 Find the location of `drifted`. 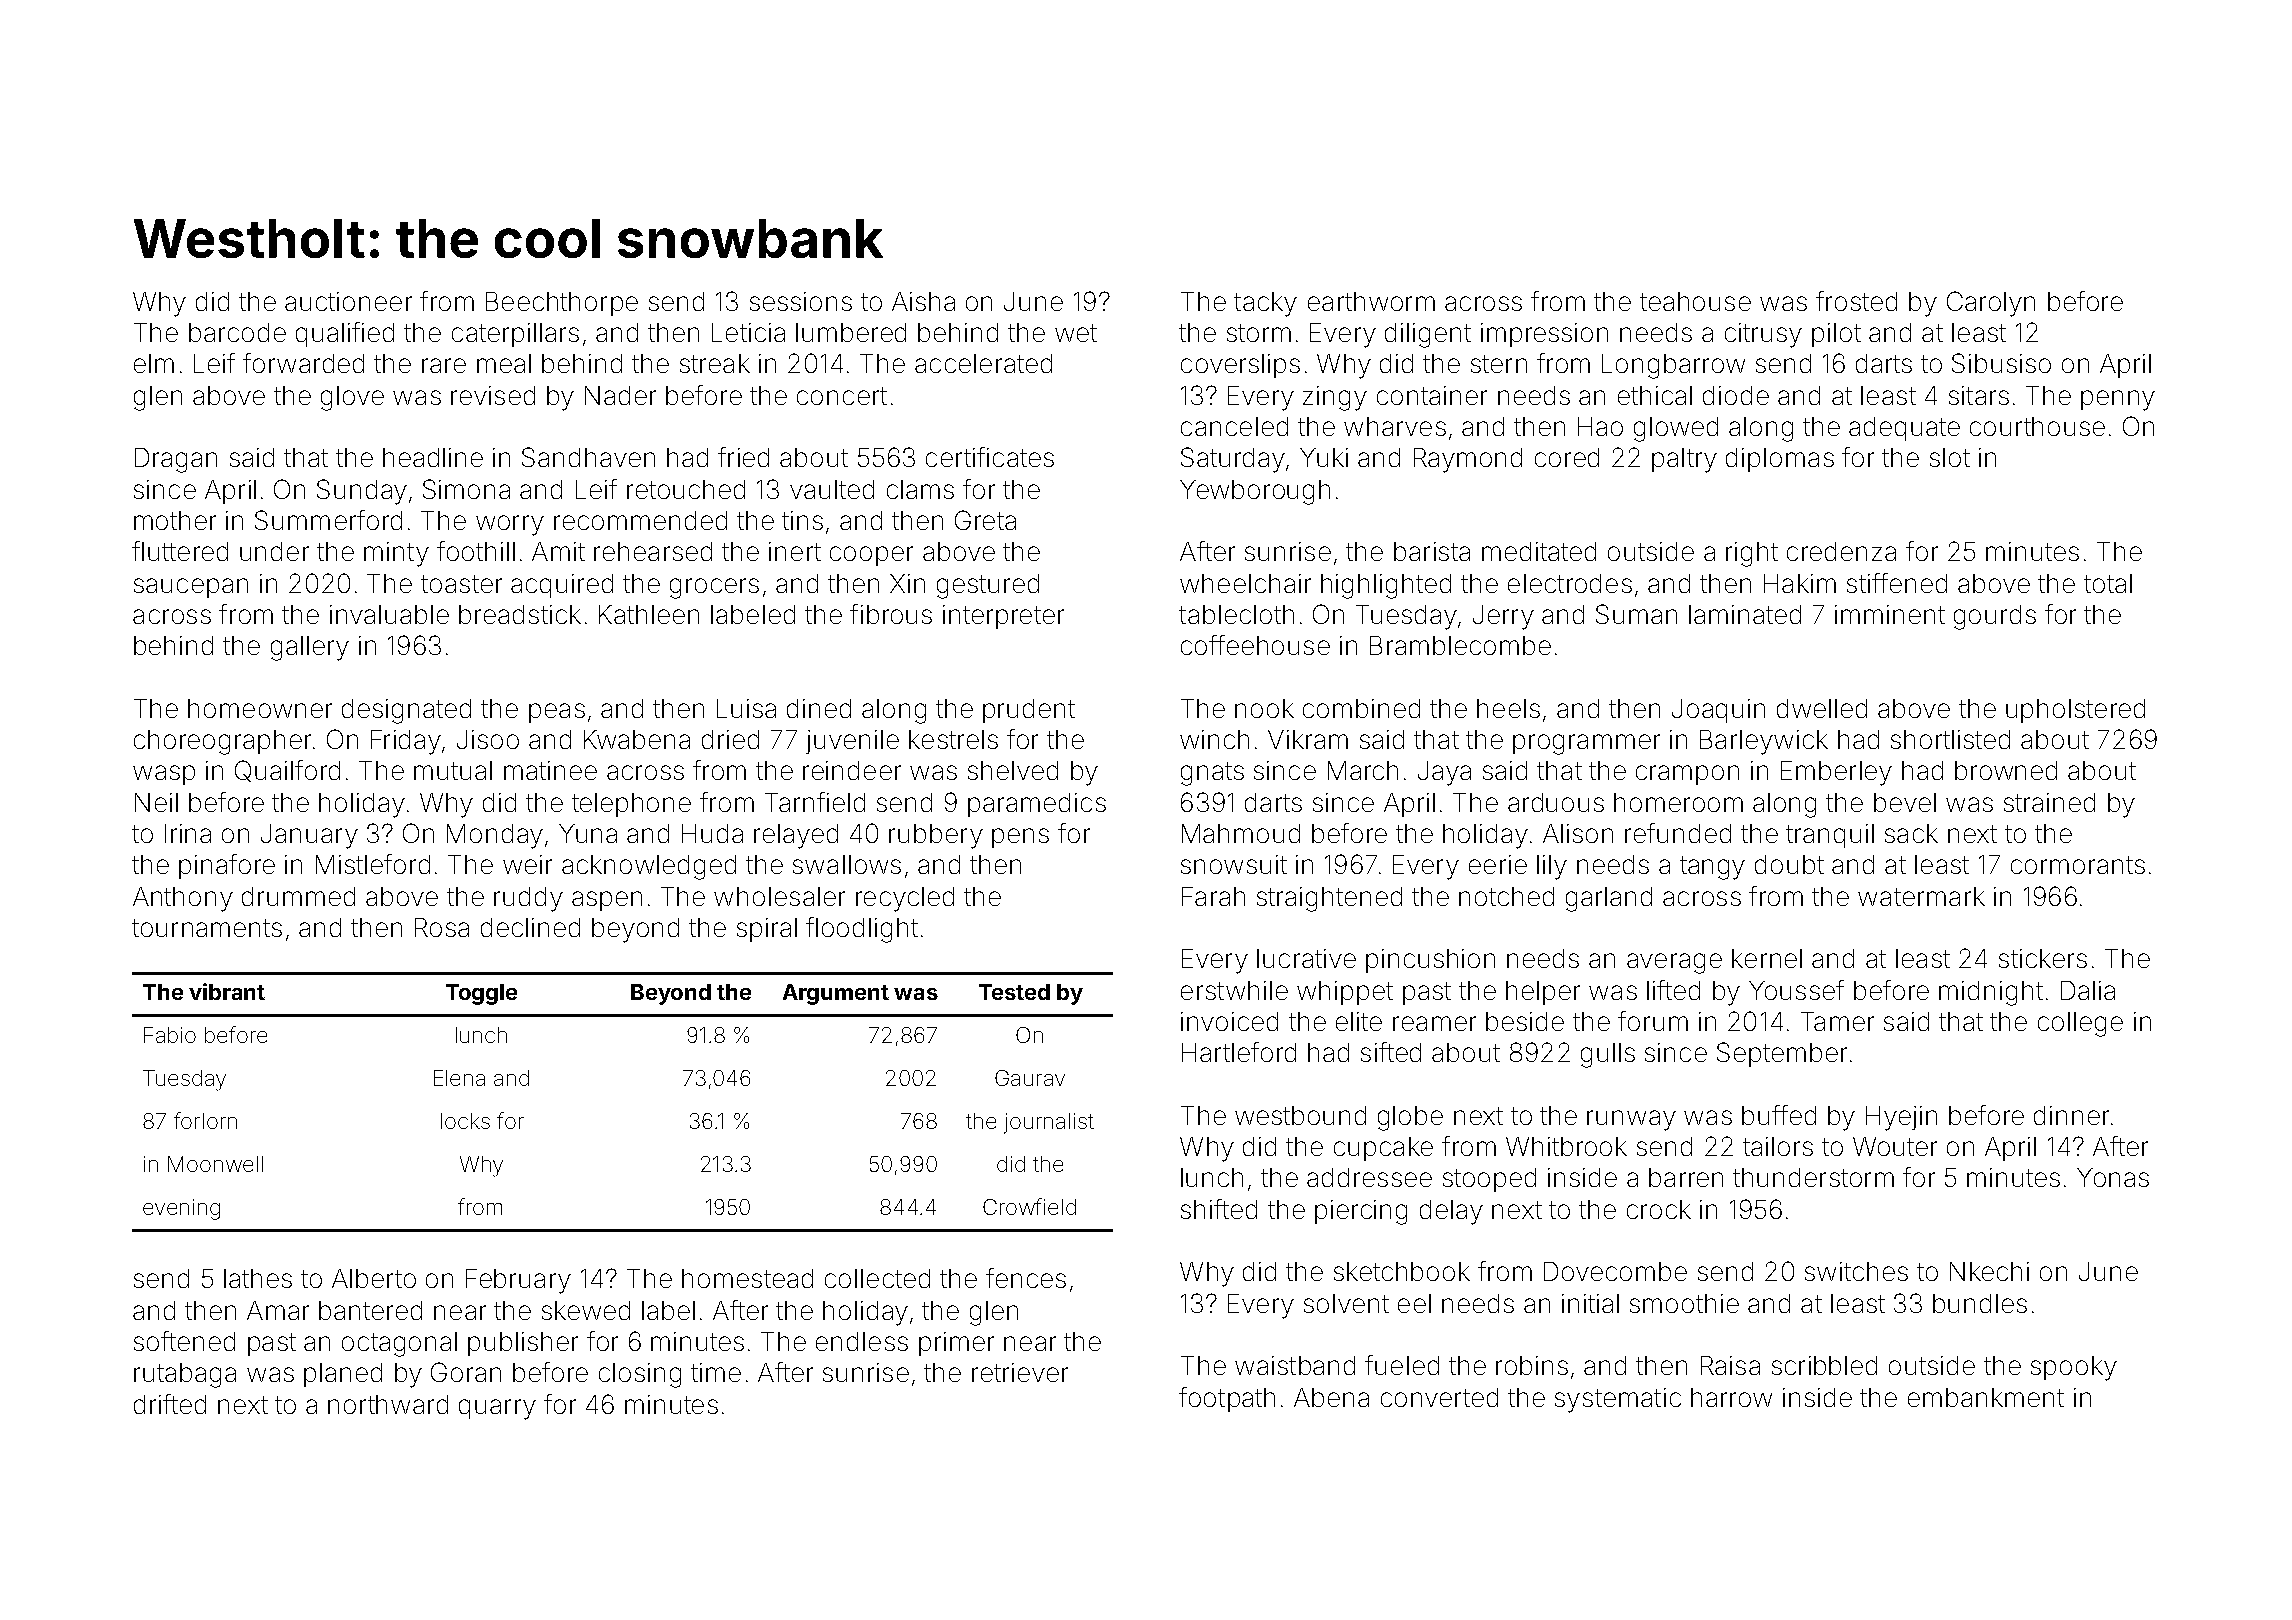

drifted is located at coordinates (170, 1404).
